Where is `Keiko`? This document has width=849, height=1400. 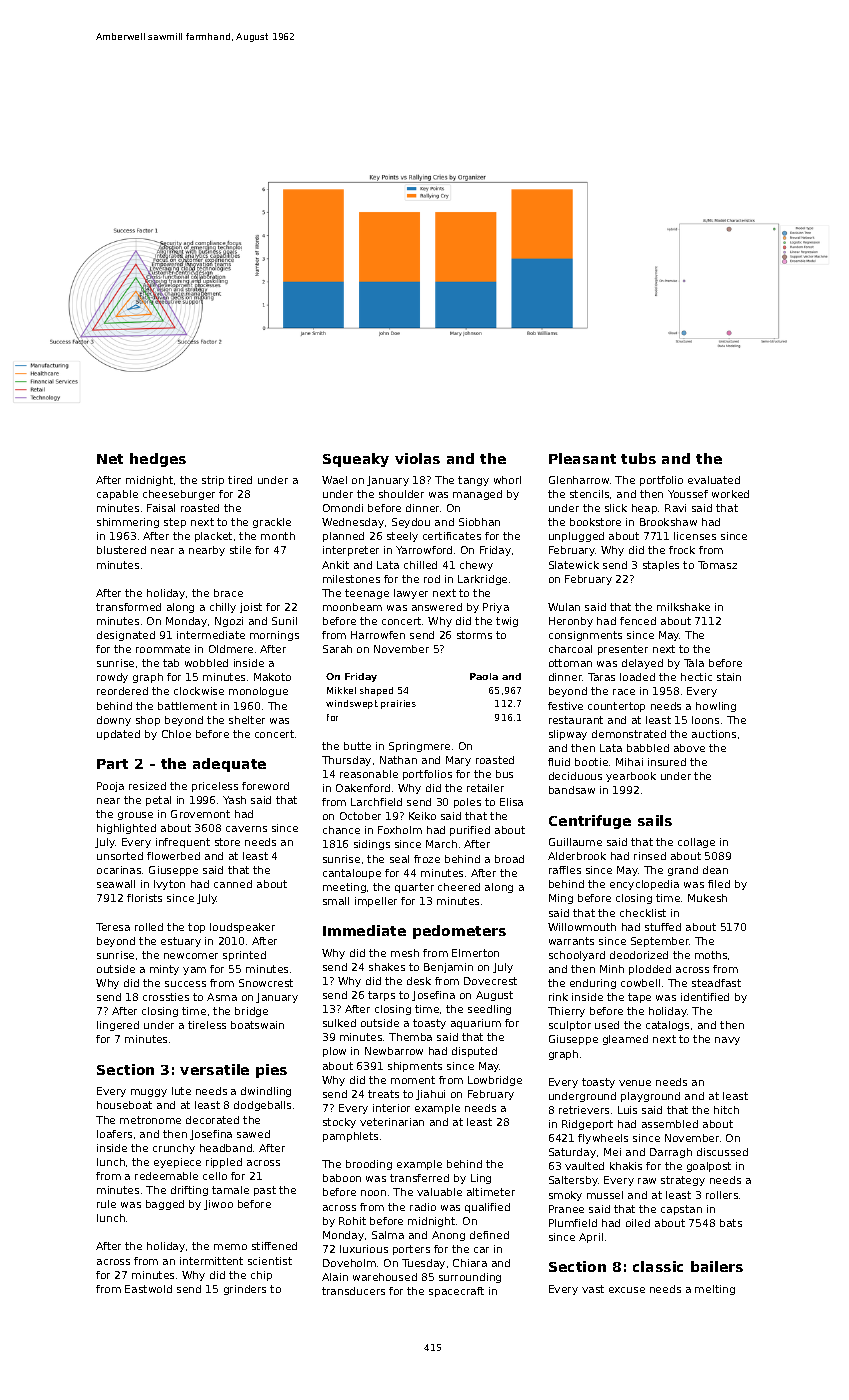
Keiko is located at coordinates (422, 816).
